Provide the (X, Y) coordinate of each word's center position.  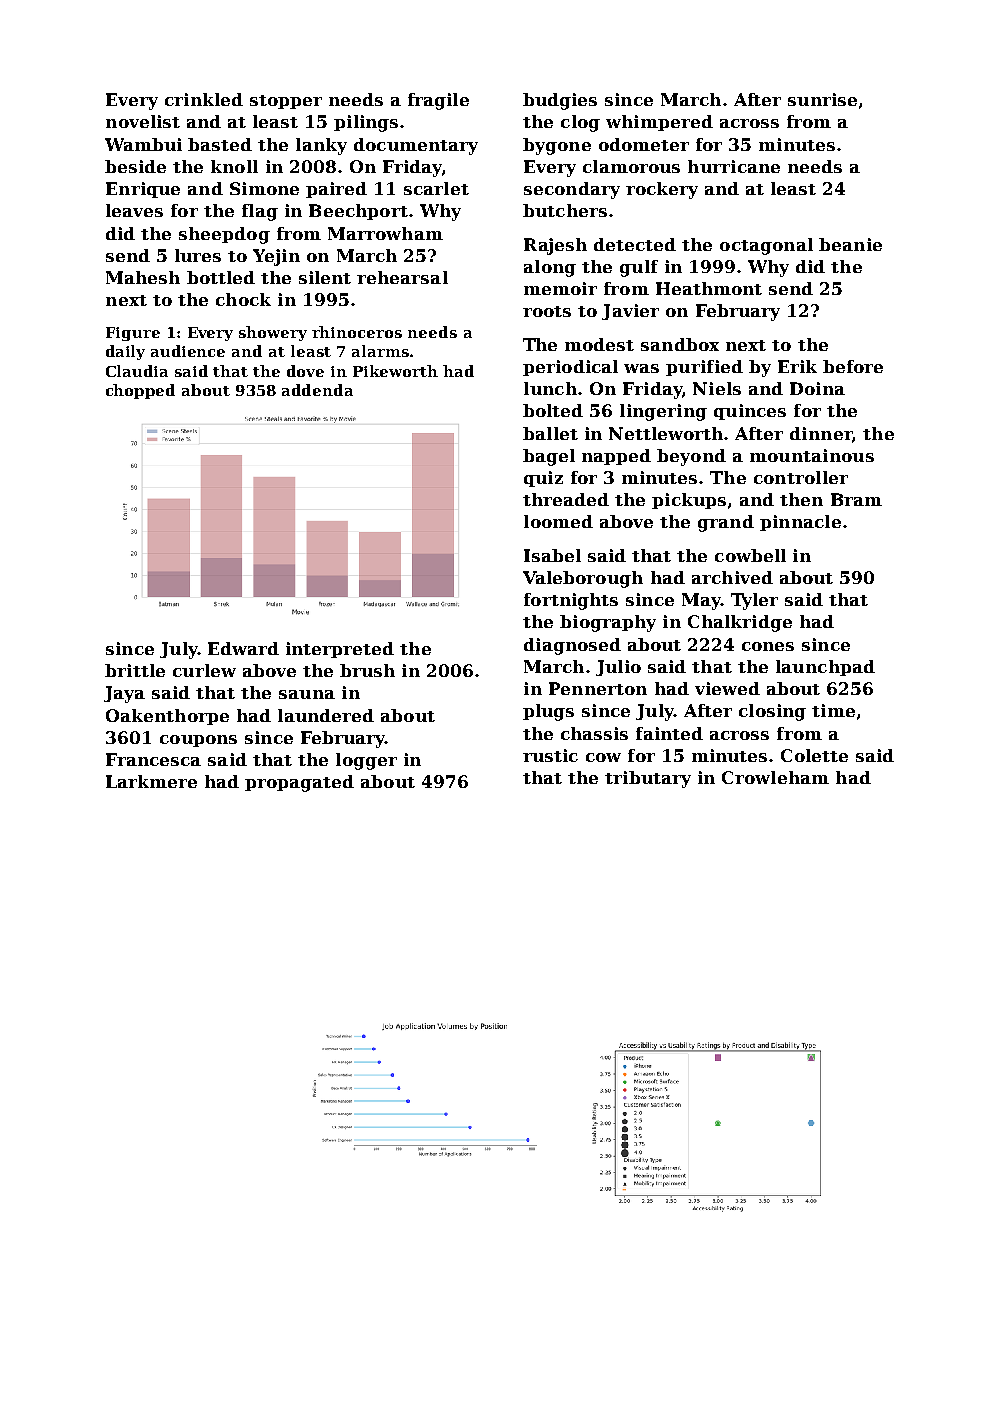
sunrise (822, 99)
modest (599, 344)
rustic (550, 755)
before (853, 366)
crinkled (204, 99)
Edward (243, 648)
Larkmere (151, 781)
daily (125, 352)
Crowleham (775, 777)
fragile (438, 101)
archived (732, 577)
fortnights (571, 601)
